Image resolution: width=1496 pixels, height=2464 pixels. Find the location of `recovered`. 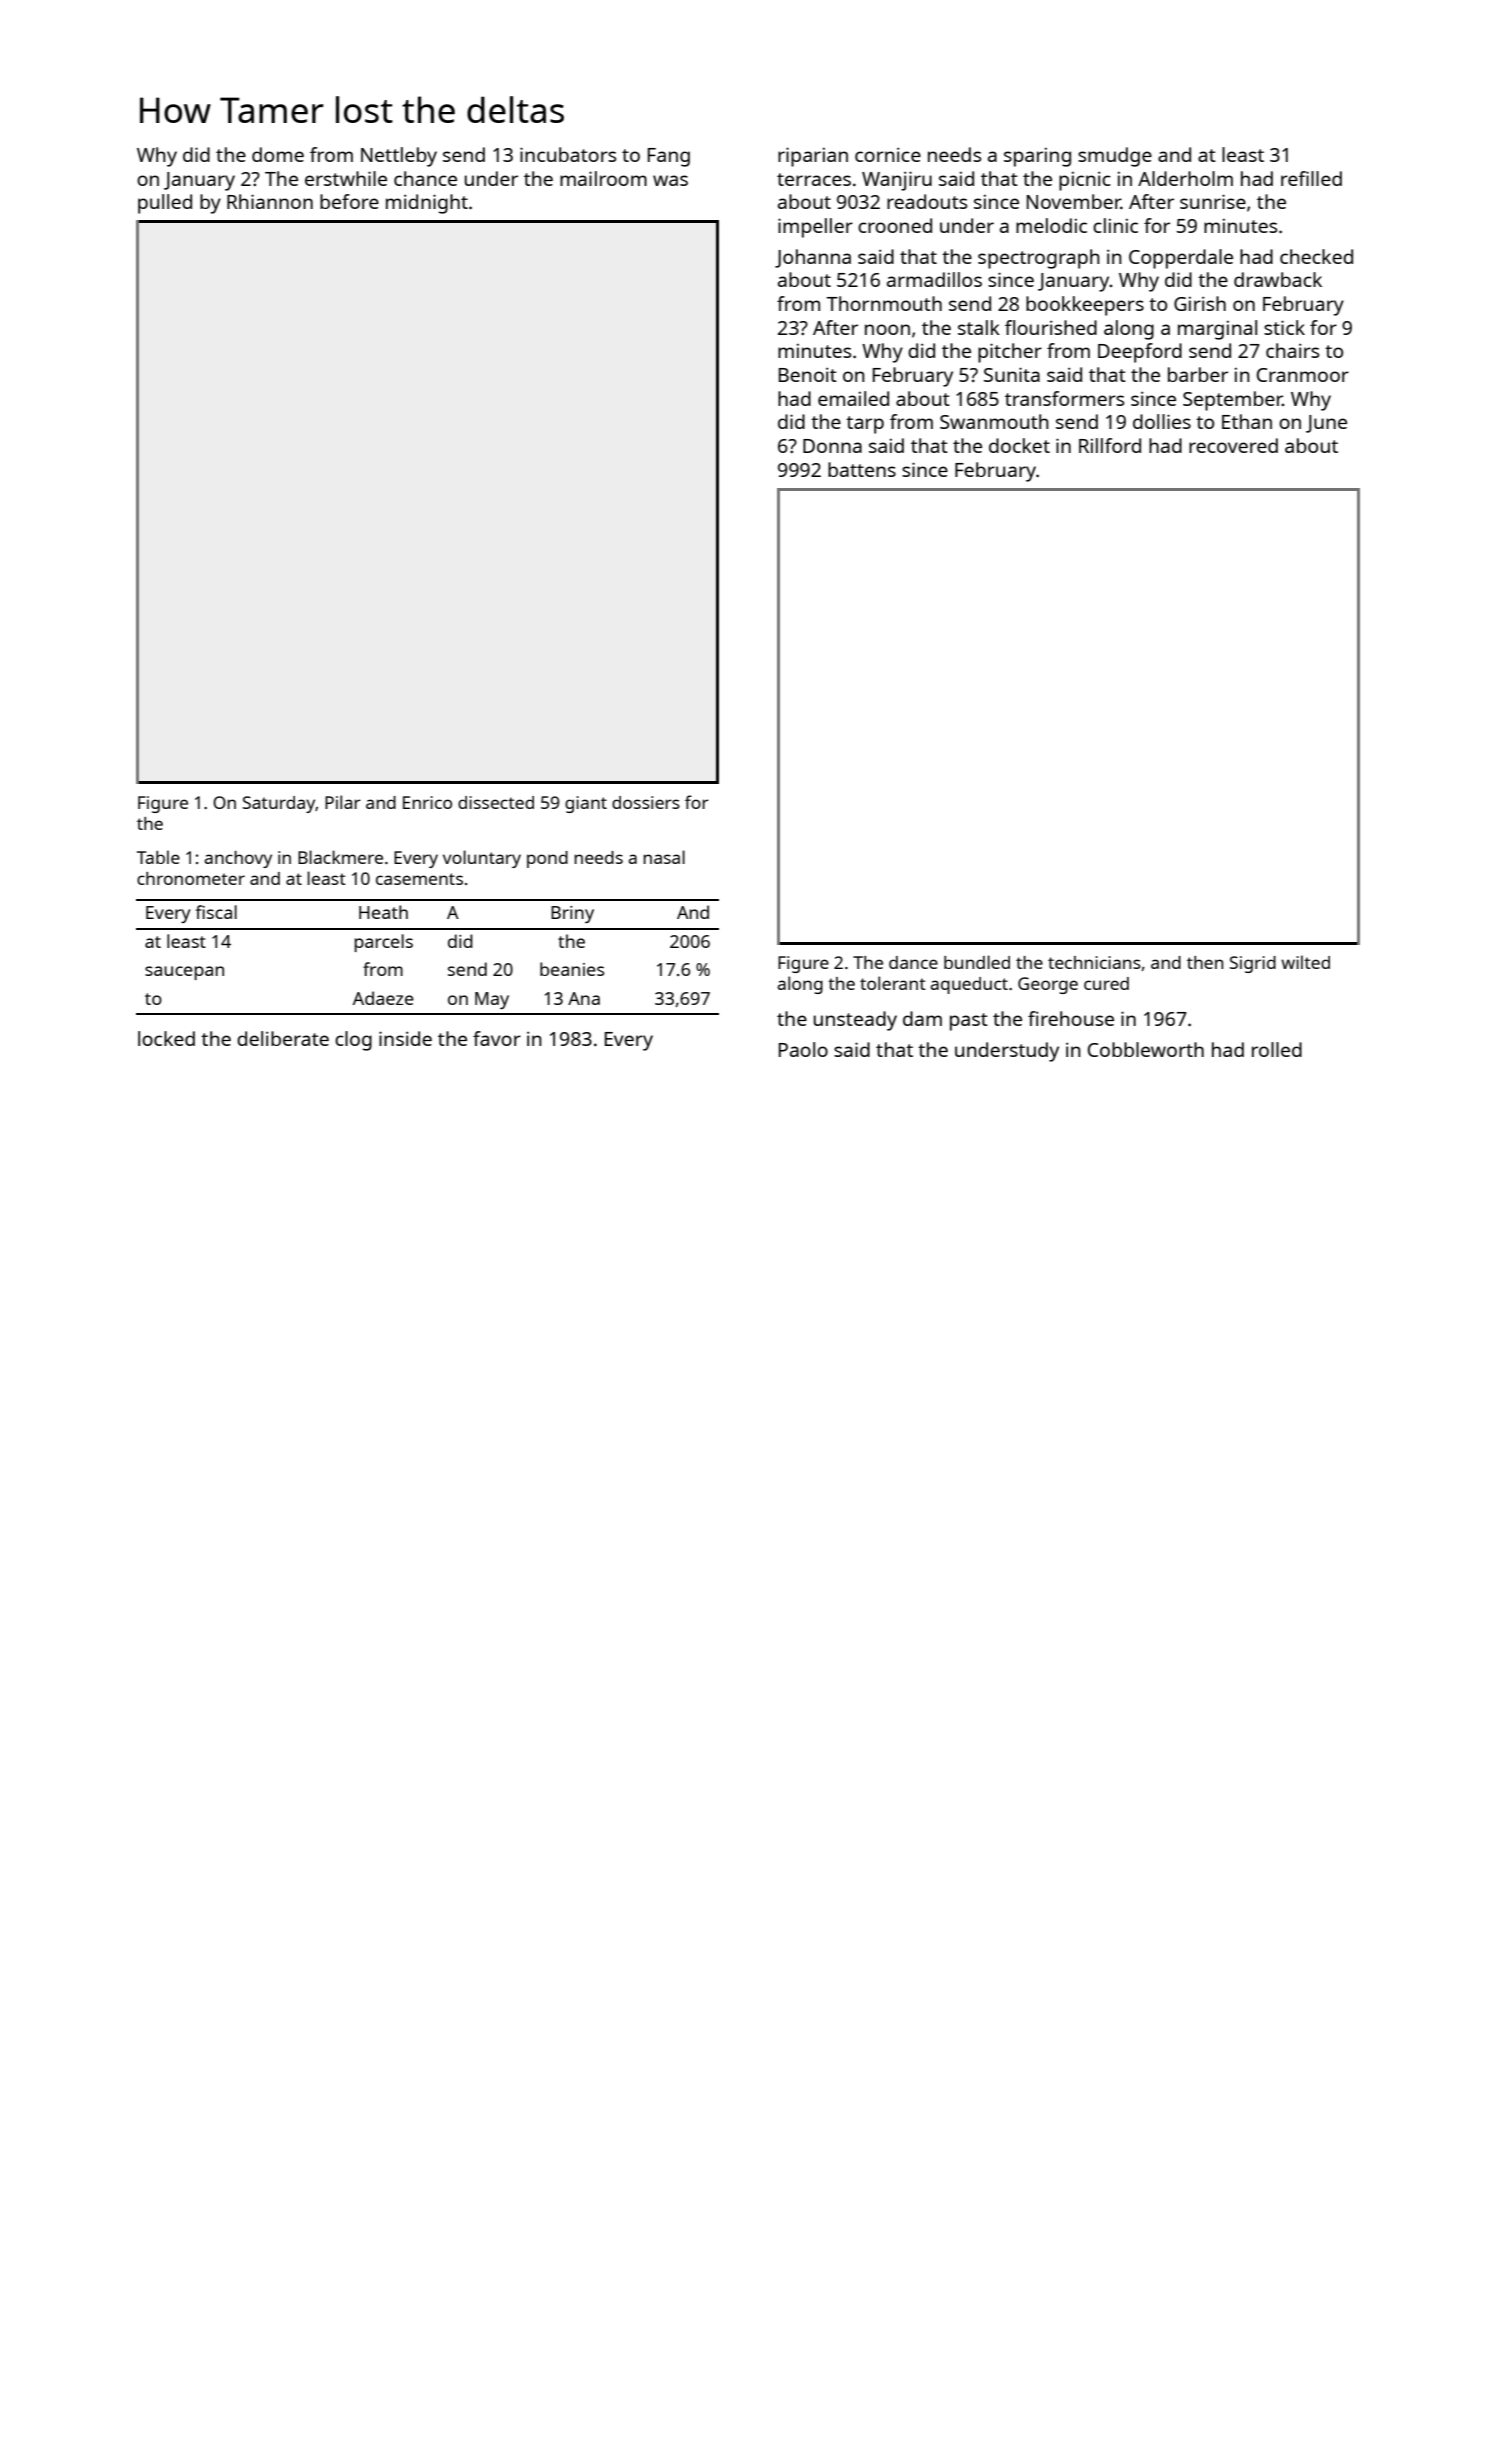

recovered is located at coordinates (1233, 445).
